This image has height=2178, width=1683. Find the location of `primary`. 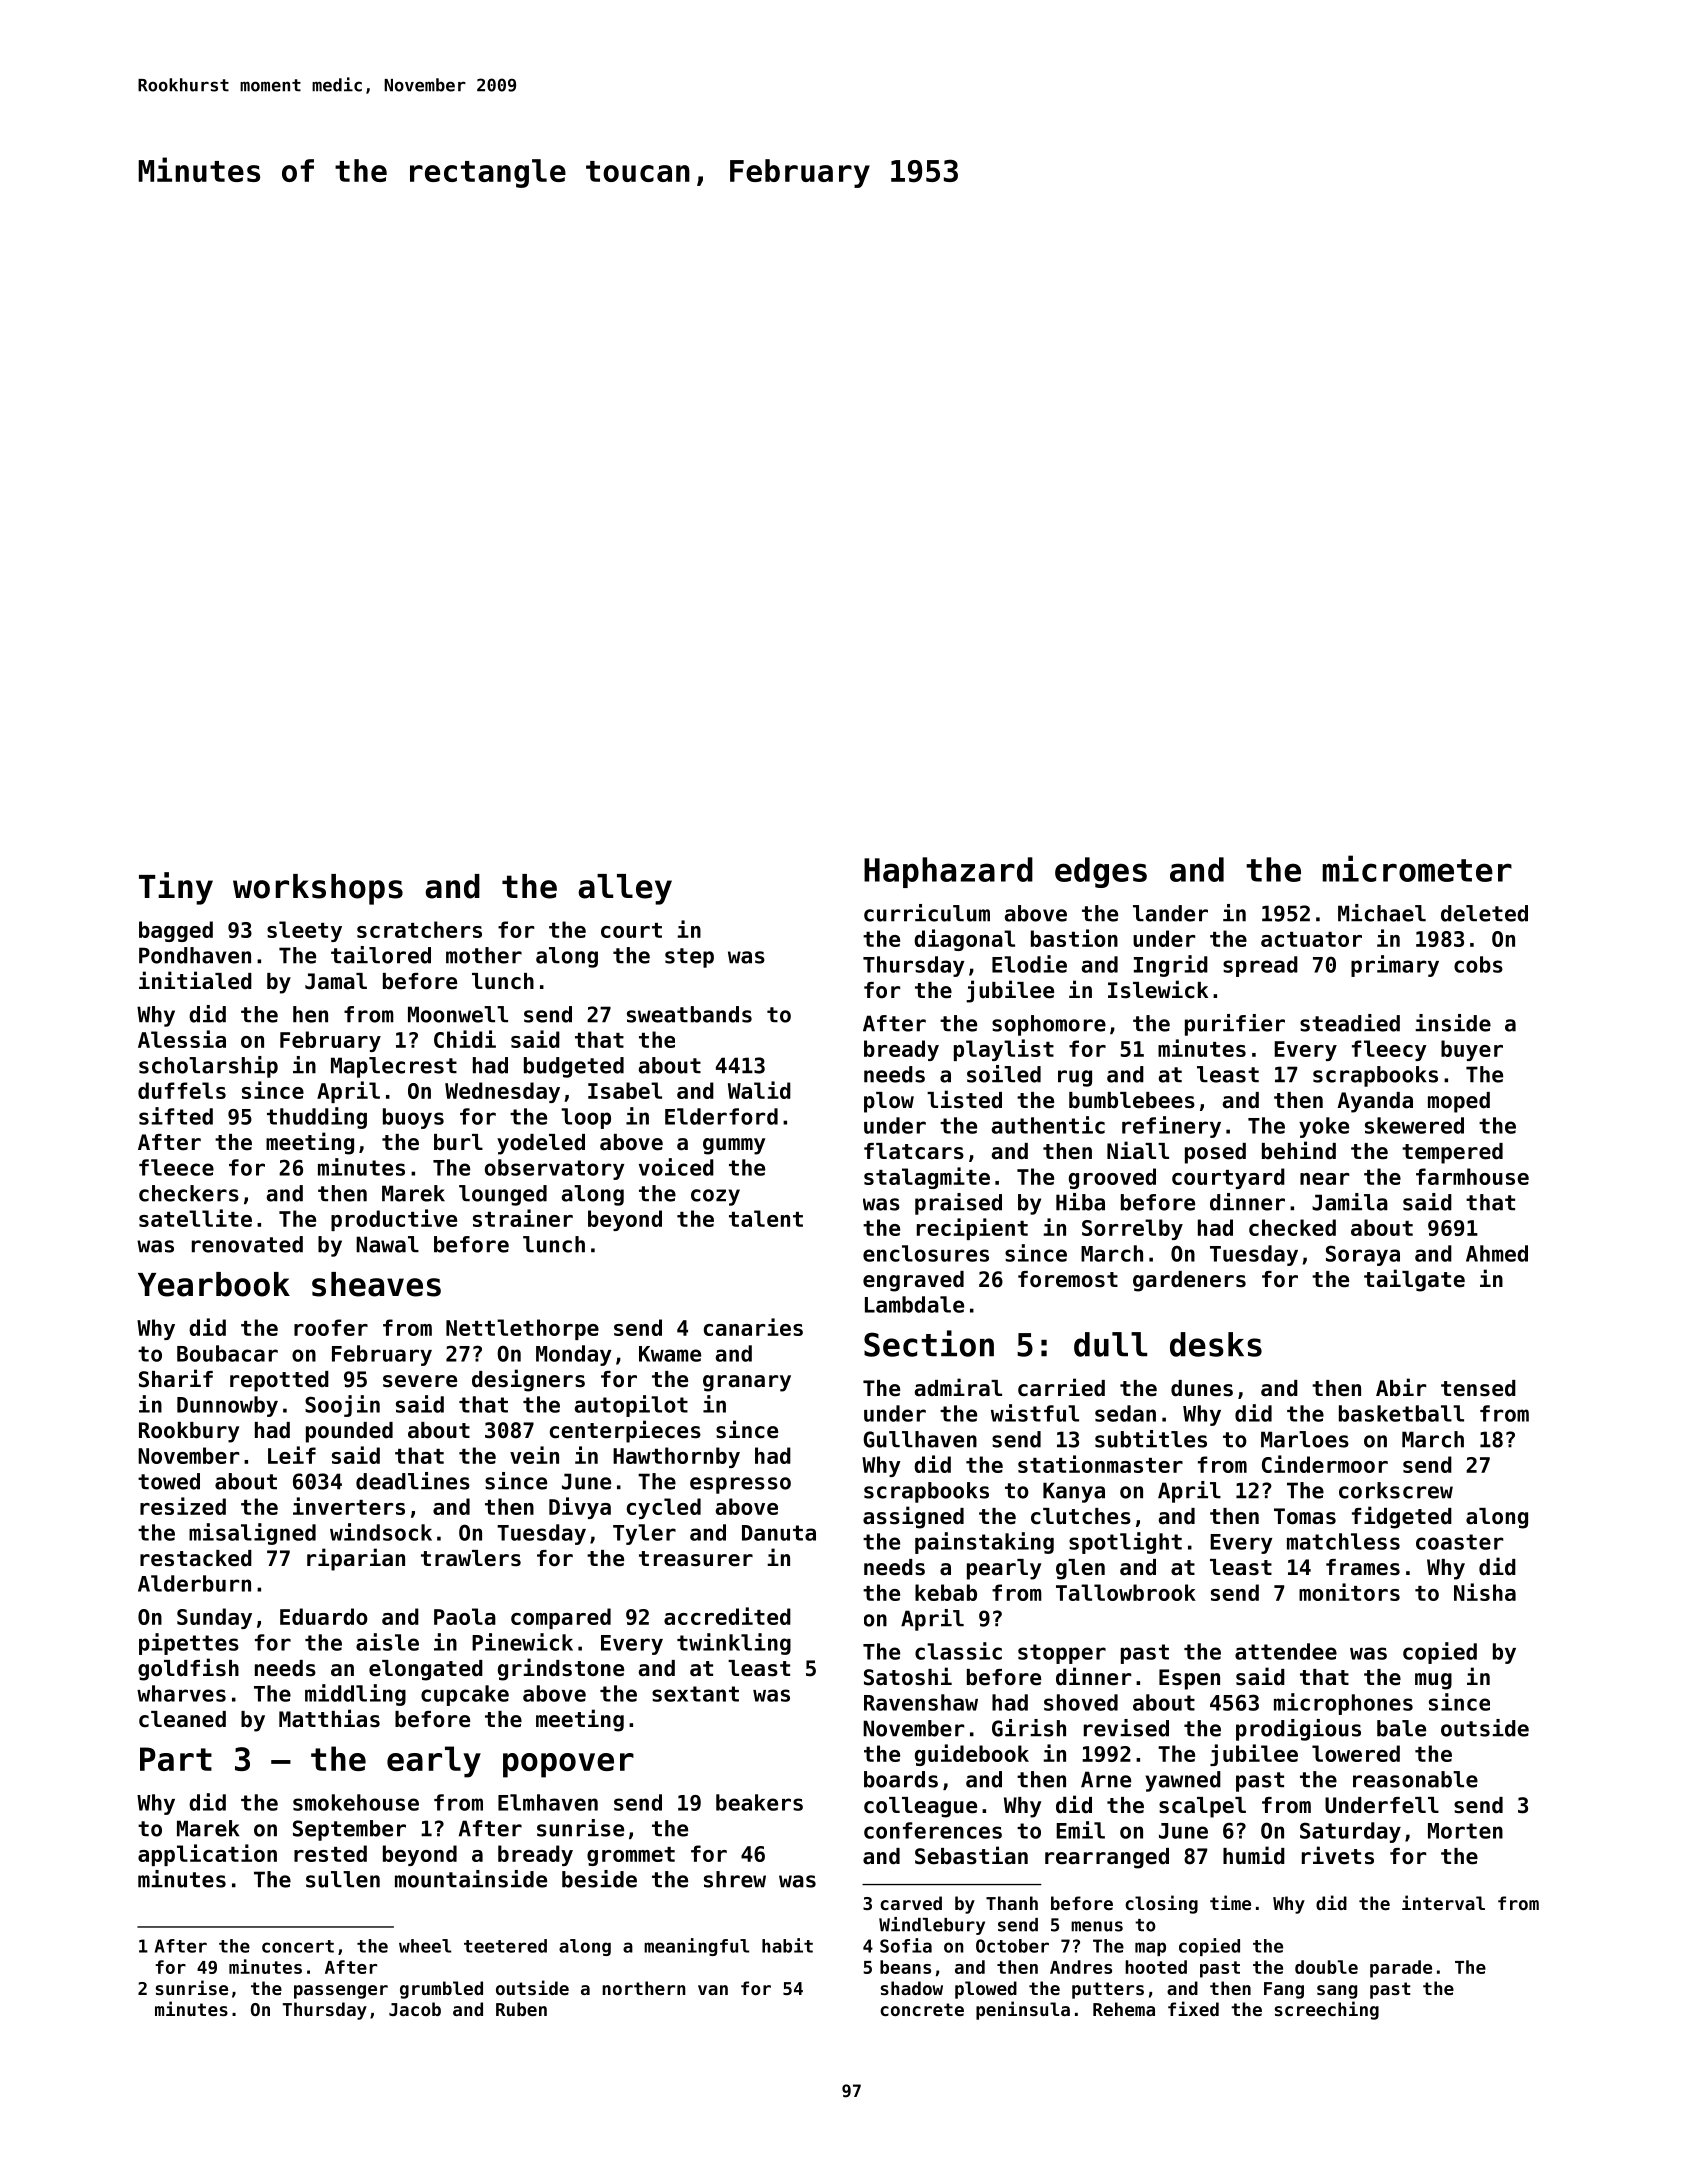

primary is located at coordinates (1395, 966).
